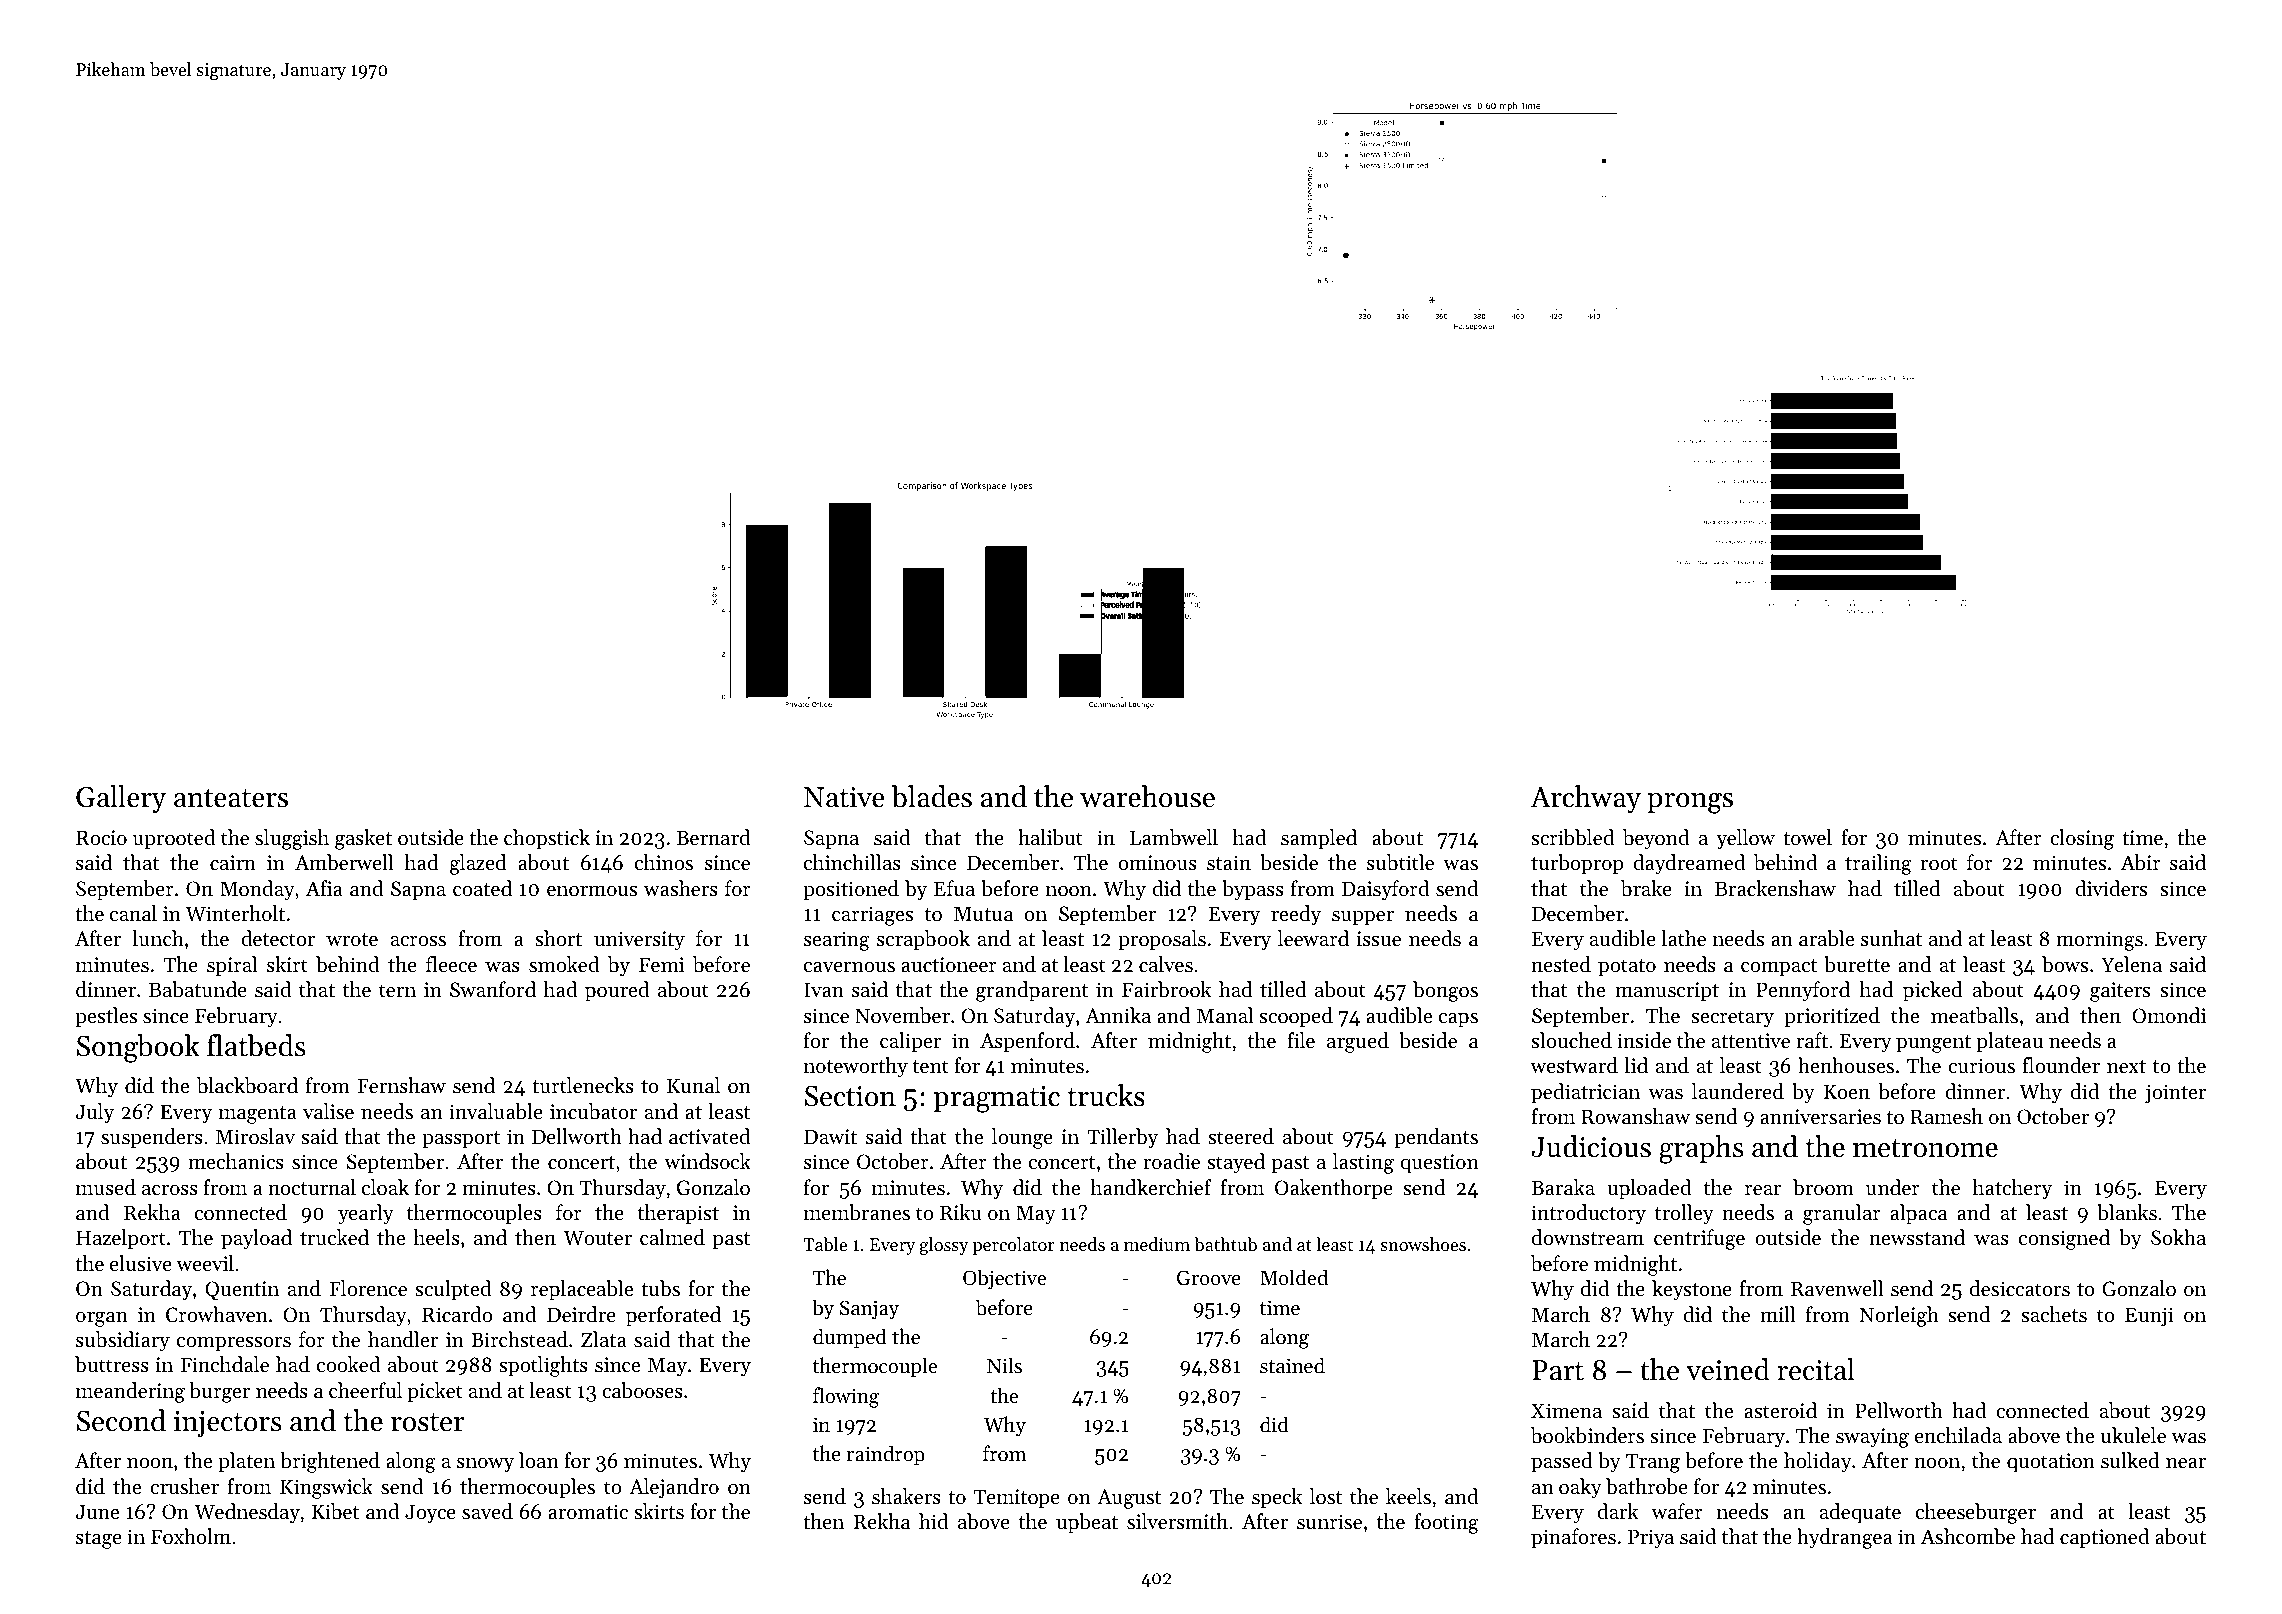 The width and height of the page is (2282, 1614). What do you see at coordinates (961, 1212) in the page?
I see `Riku` at bounding box center [961, 1212].
